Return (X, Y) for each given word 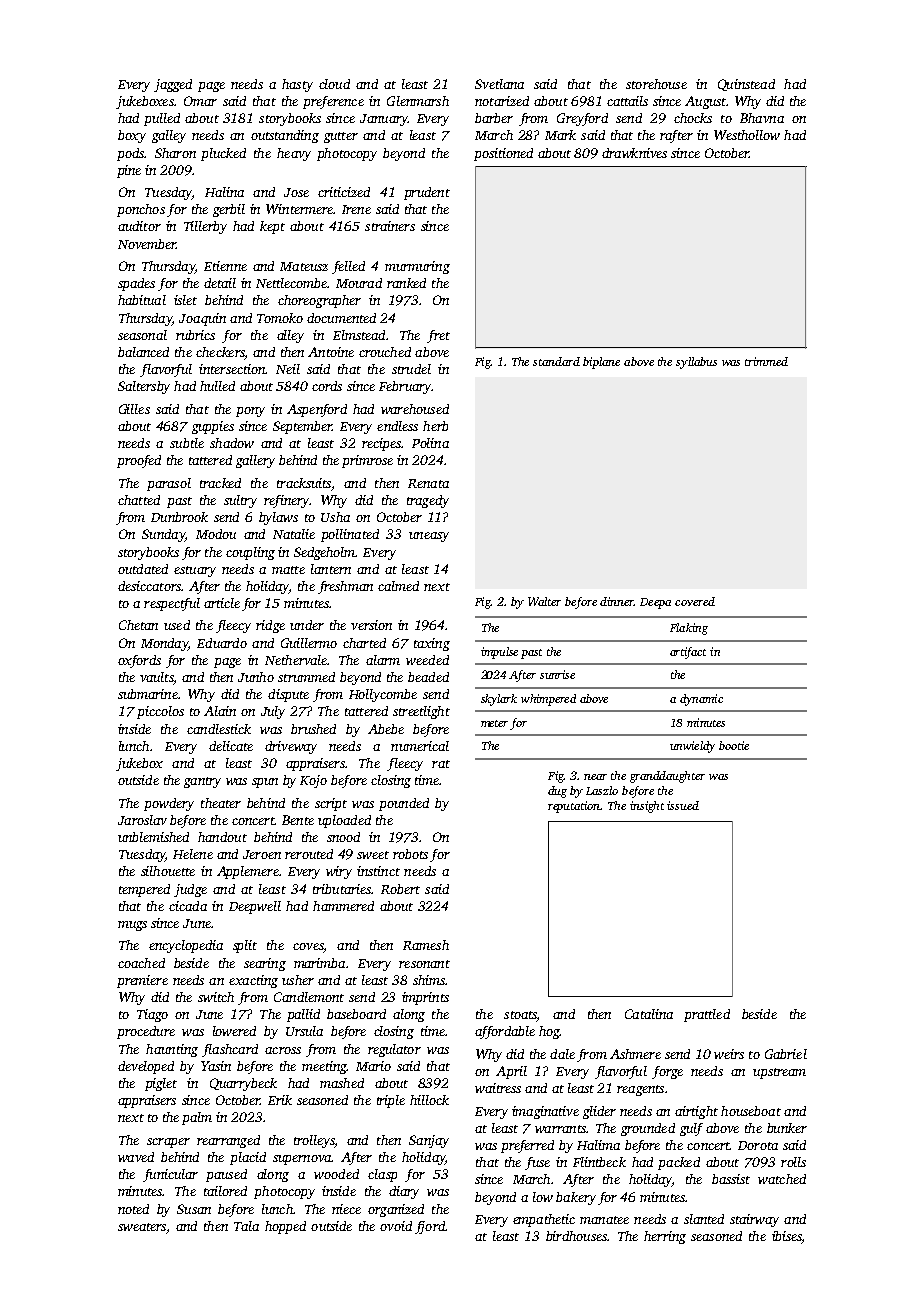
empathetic (544, 1220)
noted (133, 1209)
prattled (707, 1015)
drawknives (634, 153)
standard (556, 361)
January (384, 120)
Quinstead (746, 85)
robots (410, 854)
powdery (169, 804)
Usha (335, 517)
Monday (164, 644)
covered (695, 601)
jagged (173, 85)
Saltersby (144, 387)
